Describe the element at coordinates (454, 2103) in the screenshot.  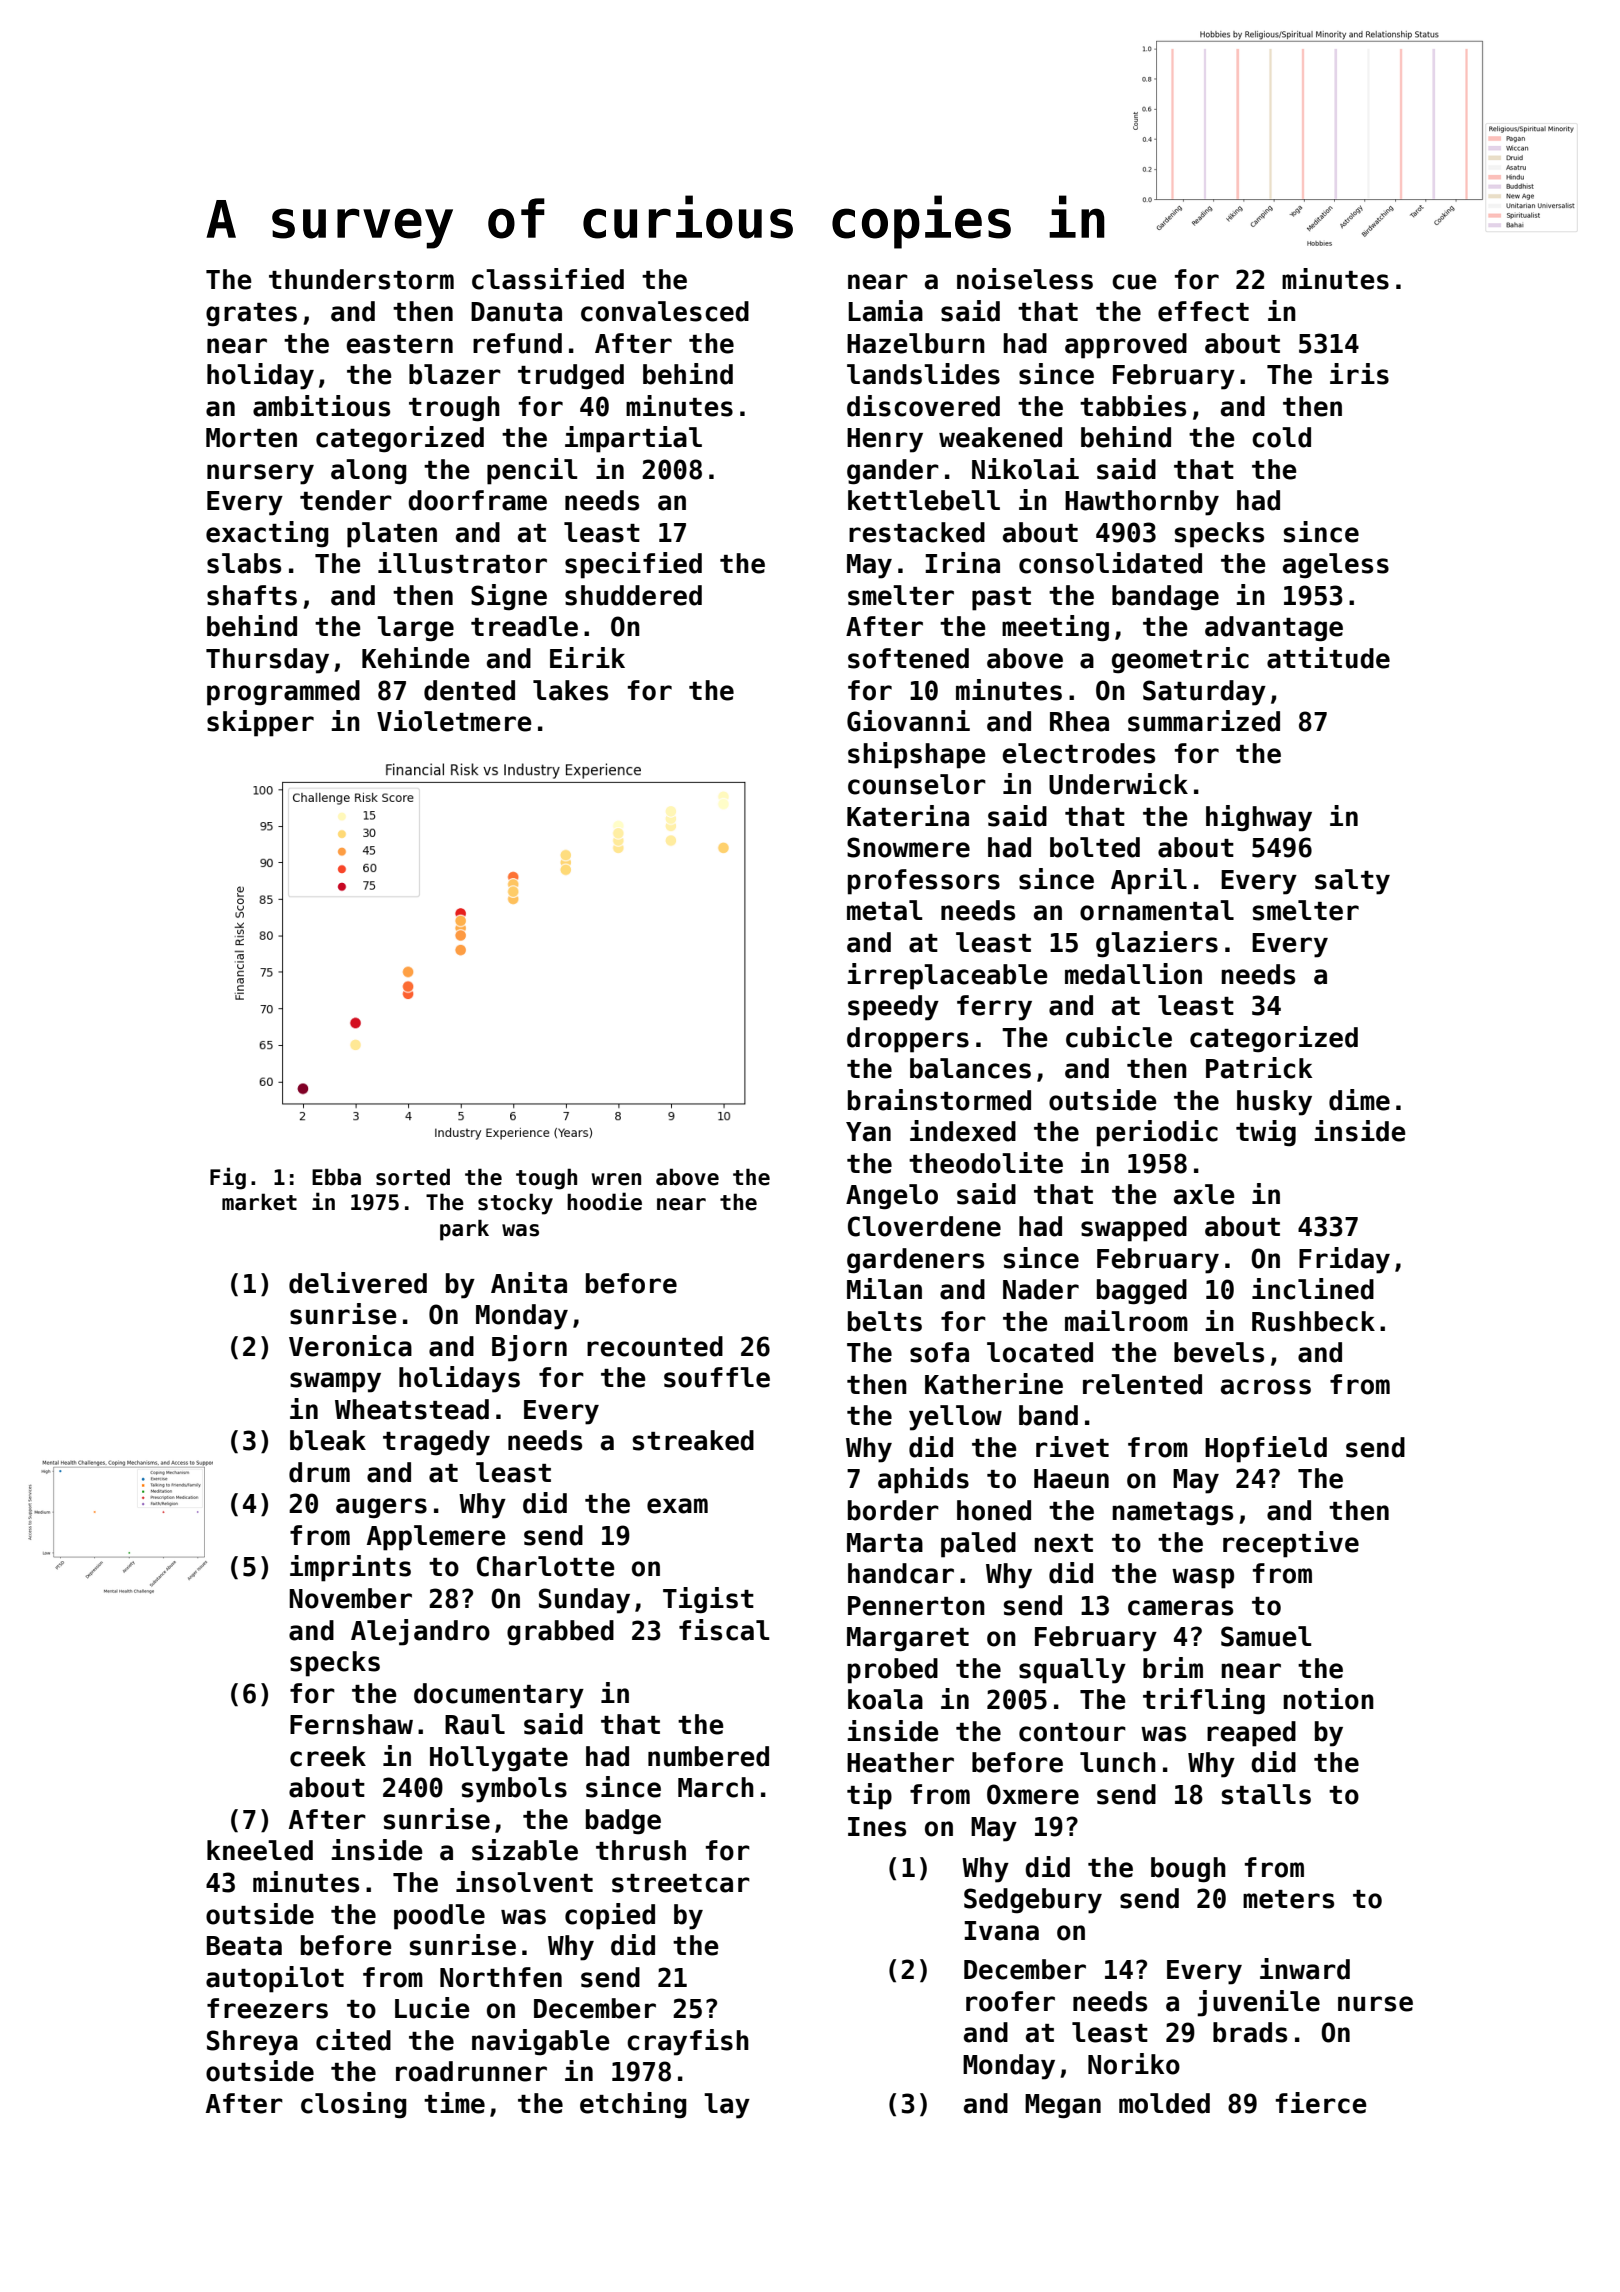
I see `time` at that location.
